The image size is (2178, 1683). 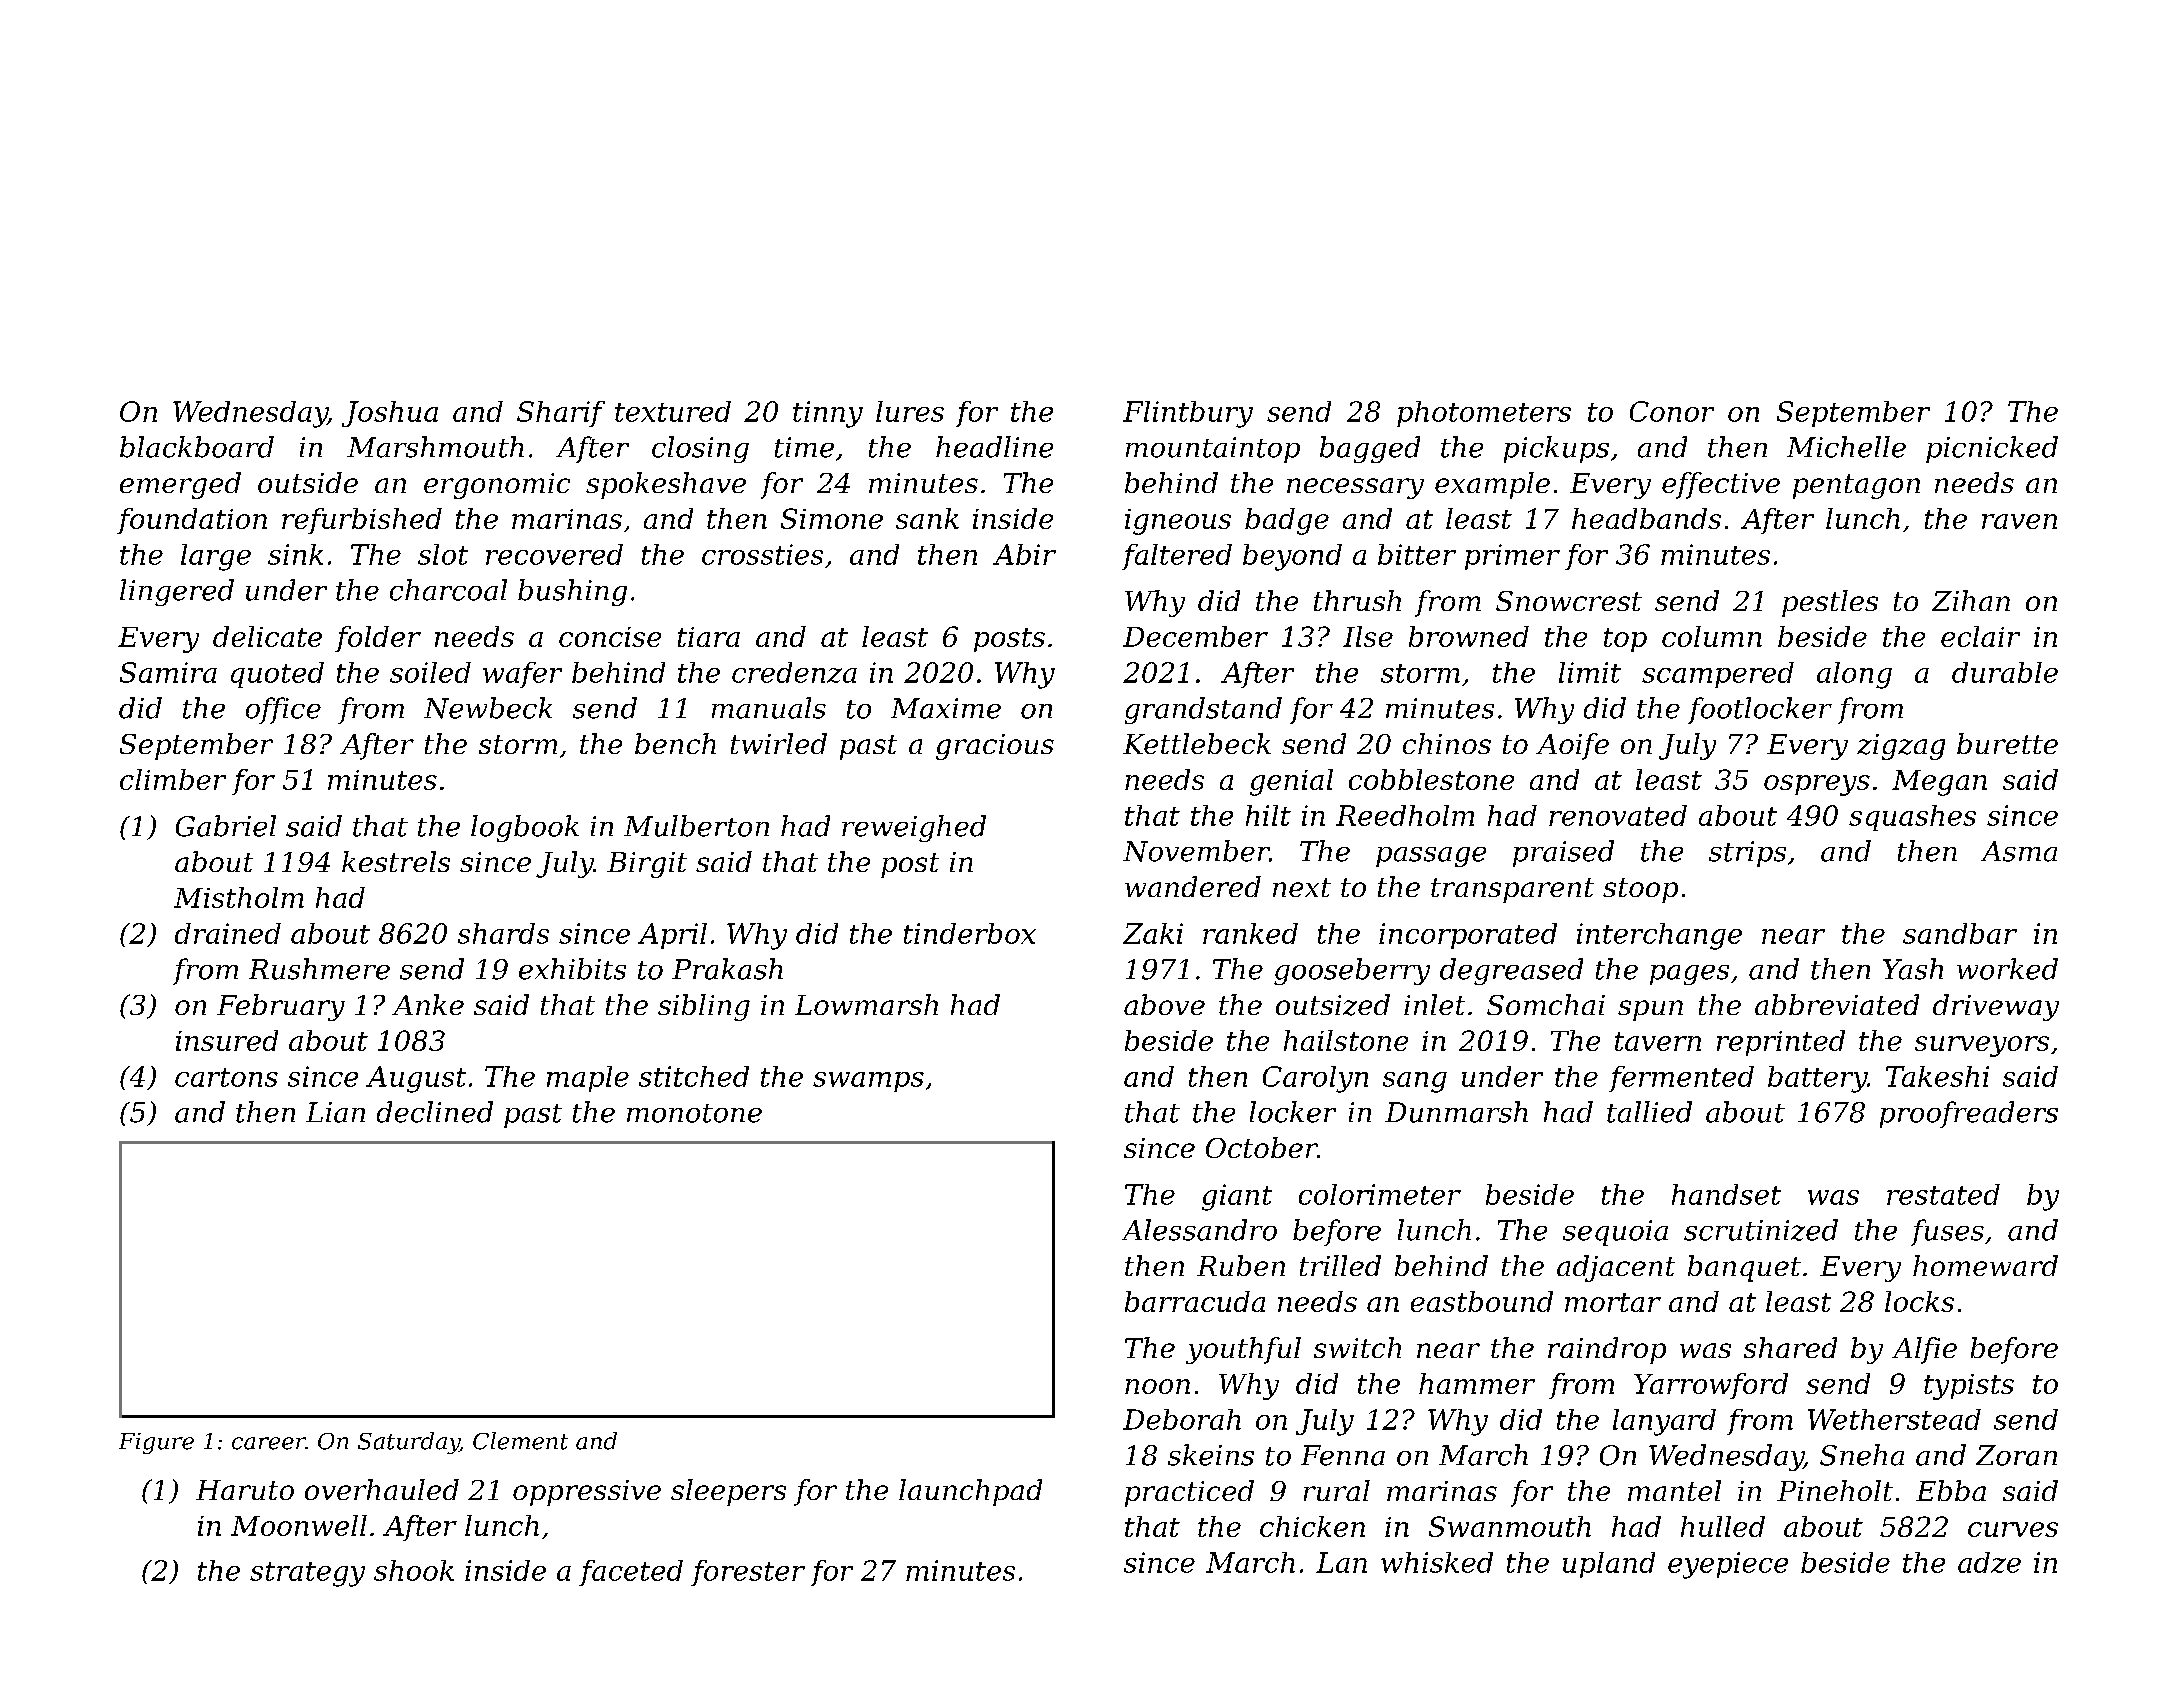 I want to click on bench, so click(x=675, y=743).
